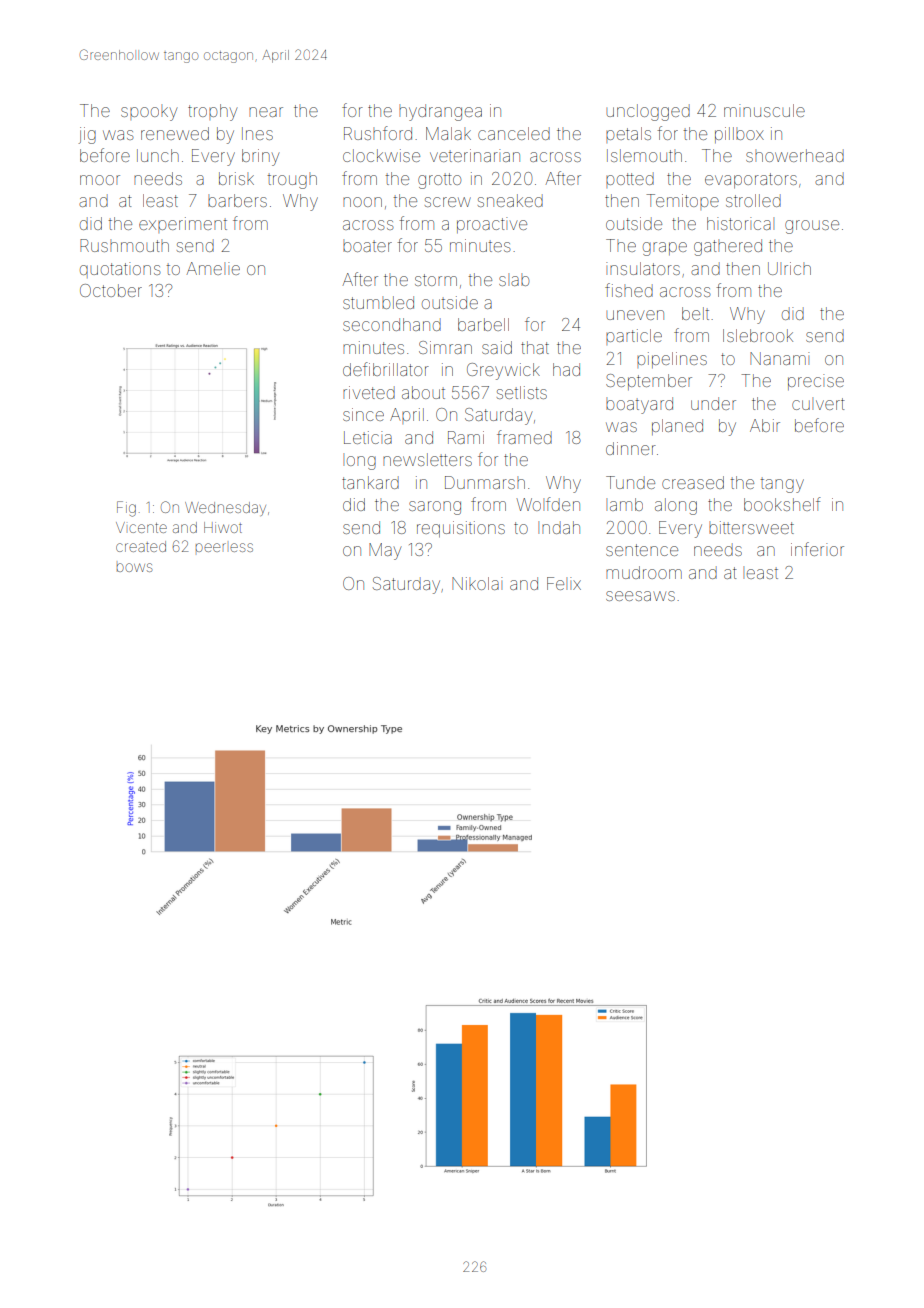  I want to click on Hiwot, so click(223, 527).
